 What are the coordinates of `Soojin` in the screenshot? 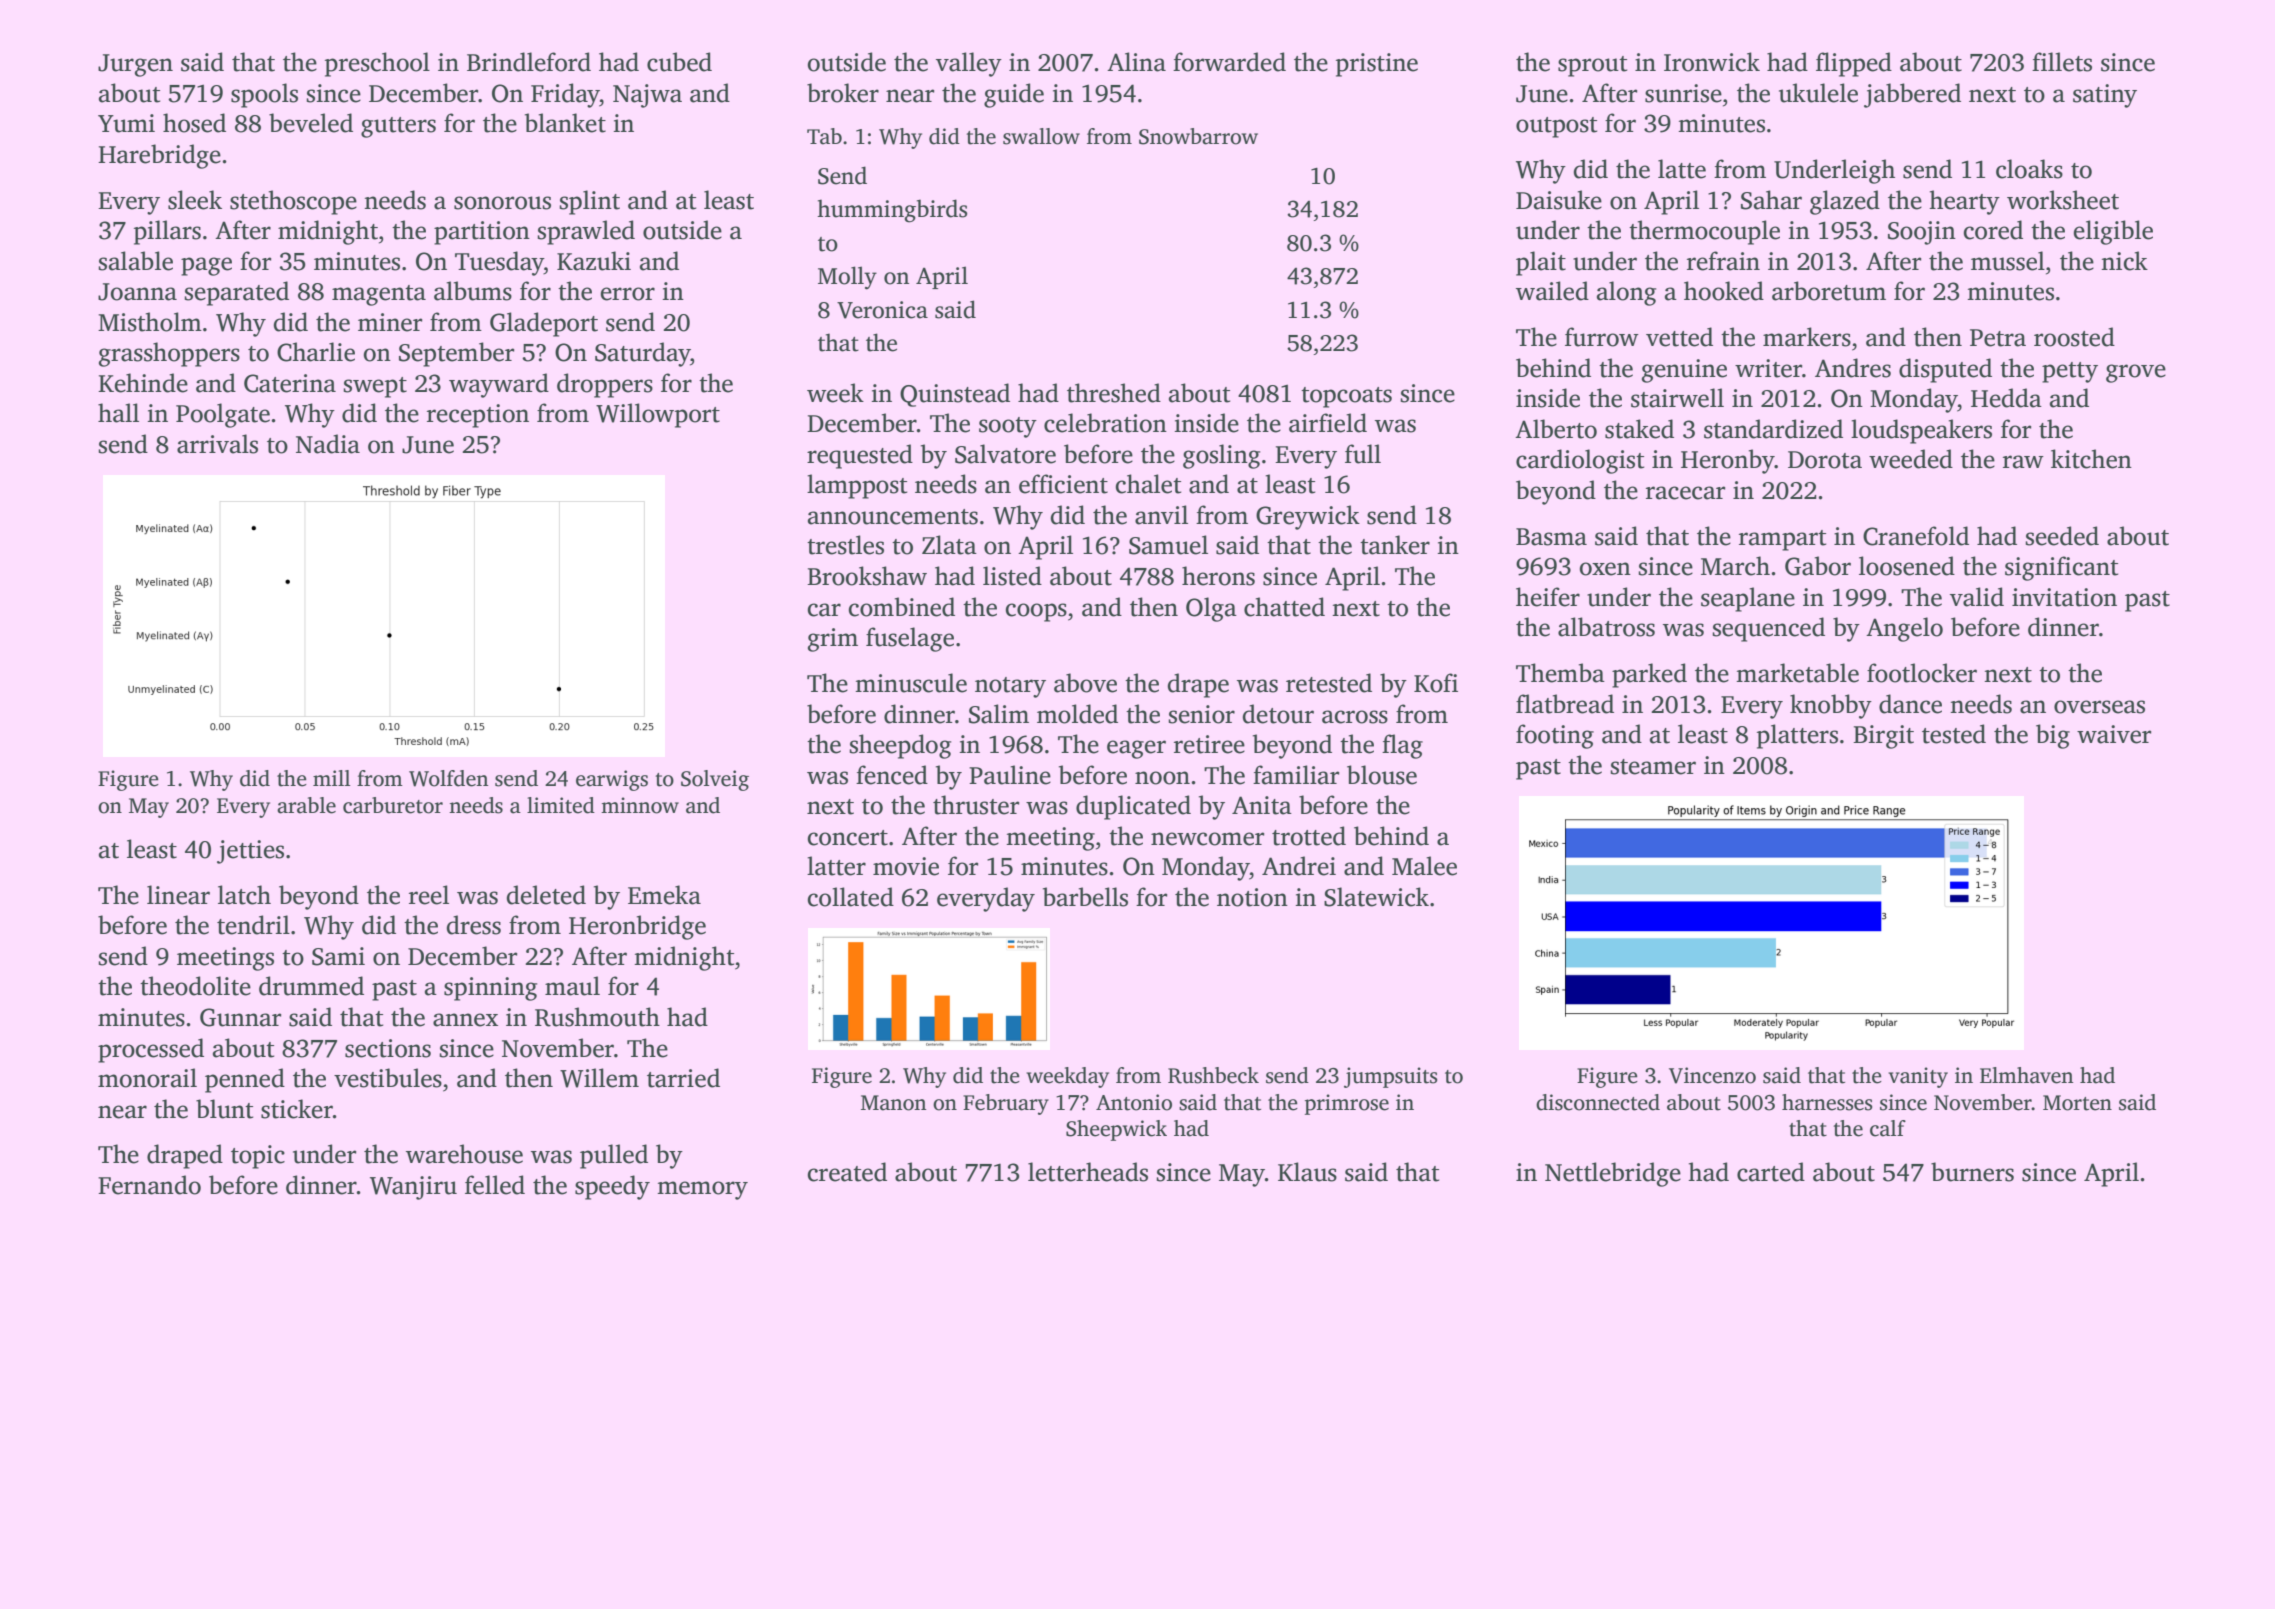 It's located at (1922, 233).
